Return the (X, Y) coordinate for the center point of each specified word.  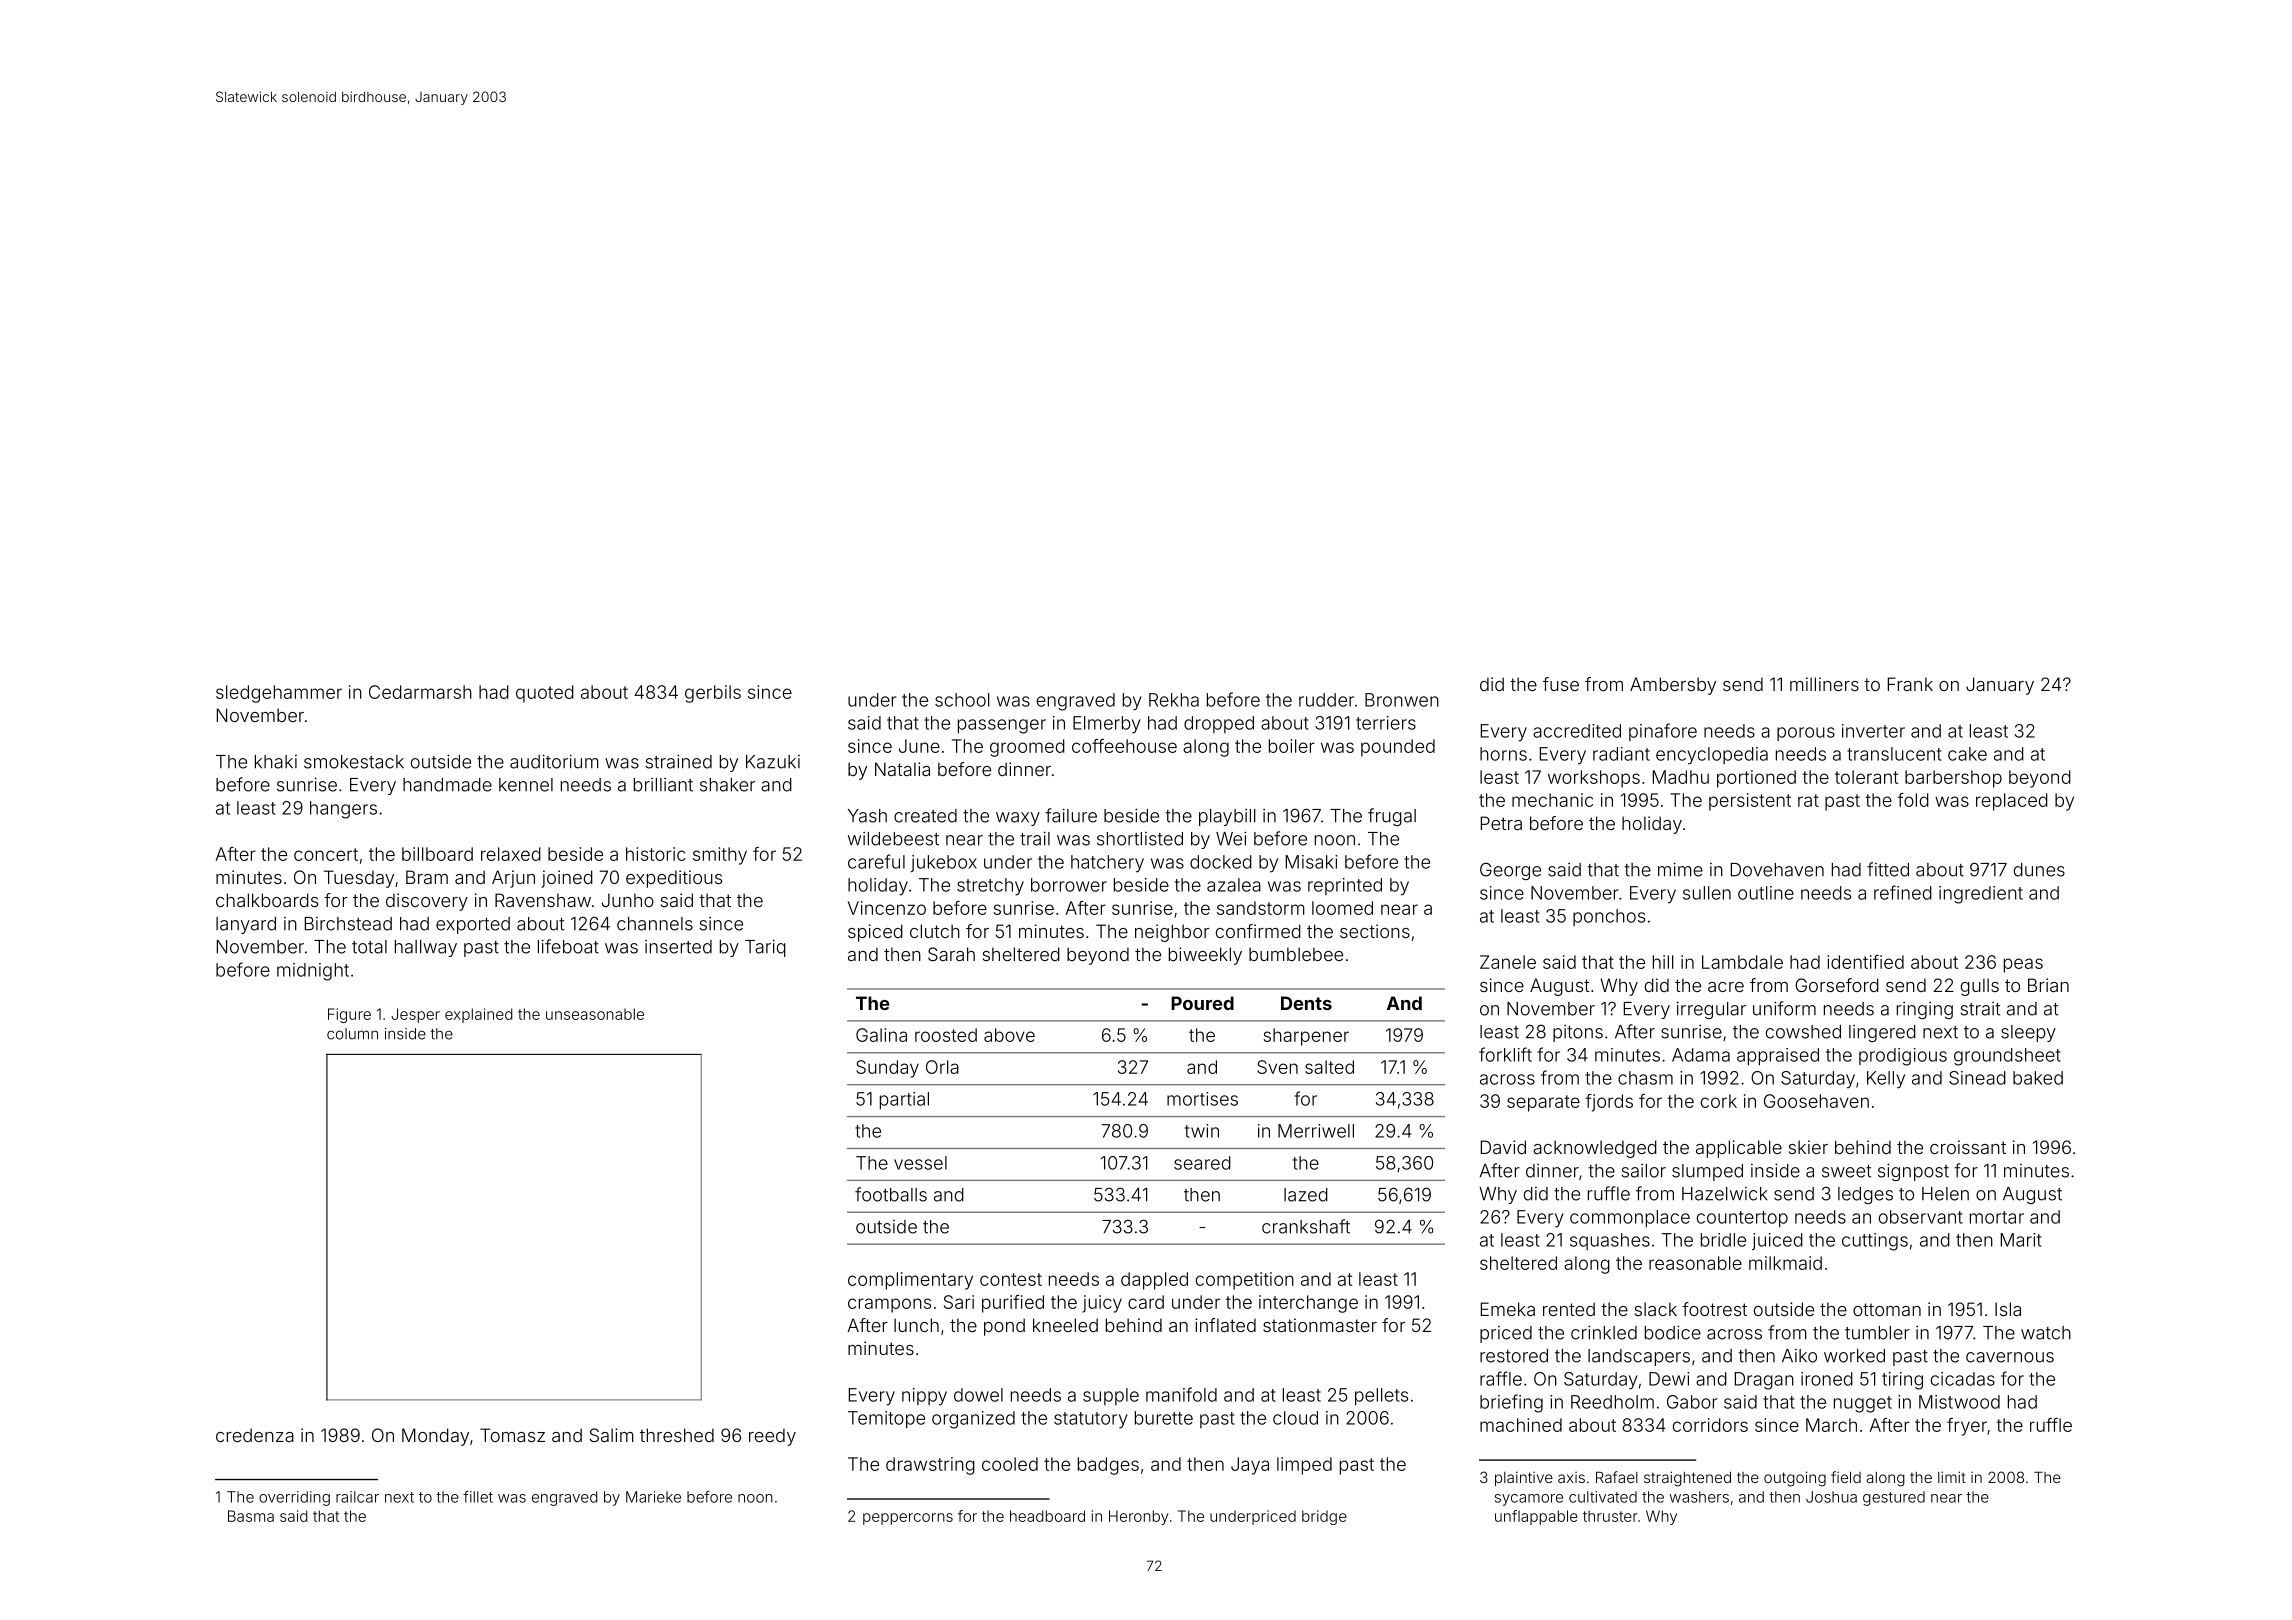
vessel (920, 1163)
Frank (1910, 684)
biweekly (1205, 956)
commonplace (1630, 1219)
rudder (1326, 700)
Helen (1945, 1194)
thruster (1610, 1516)
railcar (357, 1497)
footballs (891, 1194)
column (352, 1034)
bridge (1324, 1517)
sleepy (2028, 1033)
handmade (447, 785)
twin (1202, 1131)
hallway (426, 948)
